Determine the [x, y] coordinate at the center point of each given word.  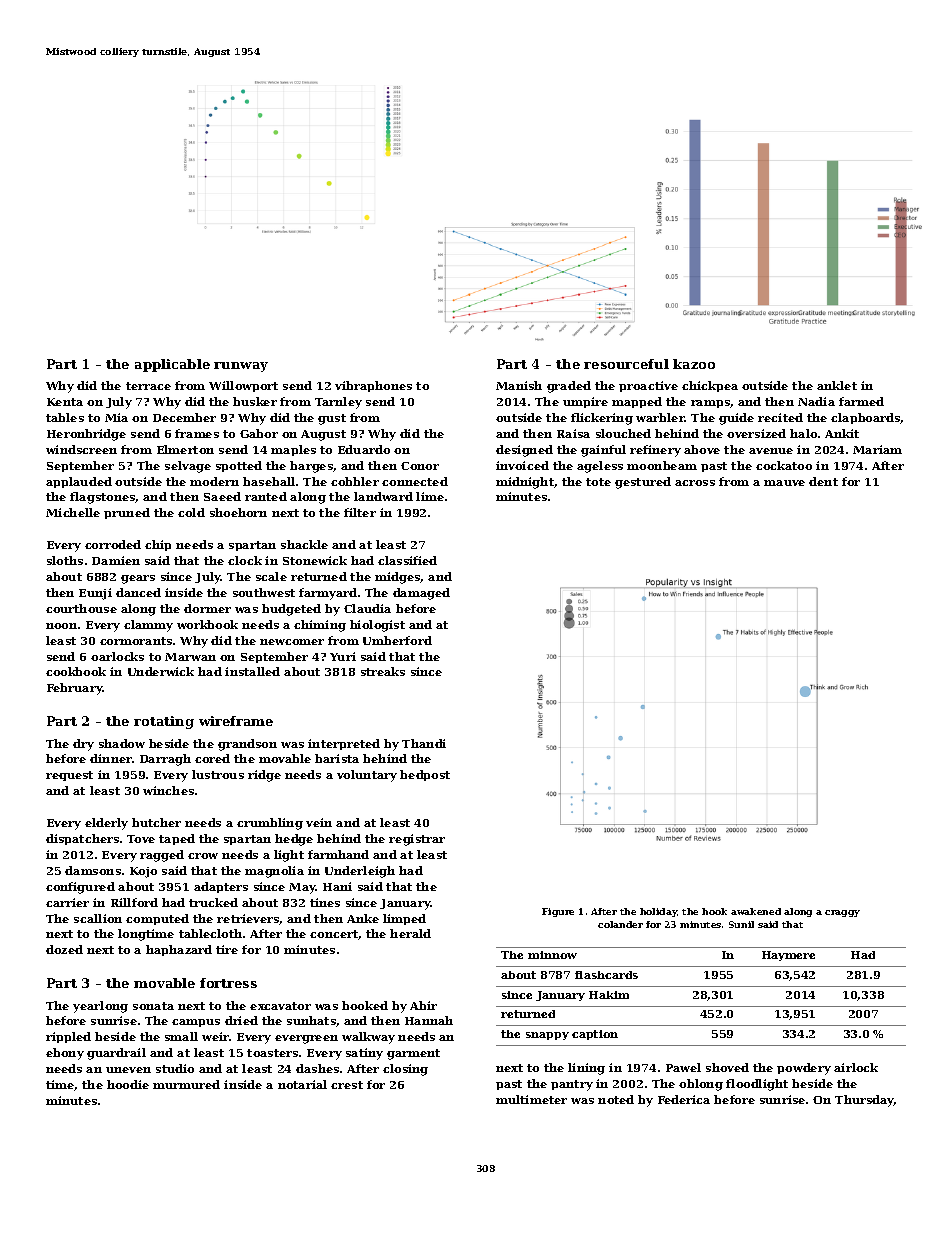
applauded [79, 482]
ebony [65, 1054]
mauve [784, 483]
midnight [525, 483]
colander [620, 924]
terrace [148, 386]
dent [823, 481]
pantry [572, 1085]
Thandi [424, 743]
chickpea [710, 386]
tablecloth [210, 933]
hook [714, 911]
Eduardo [364, 449]
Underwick [161, 671]
